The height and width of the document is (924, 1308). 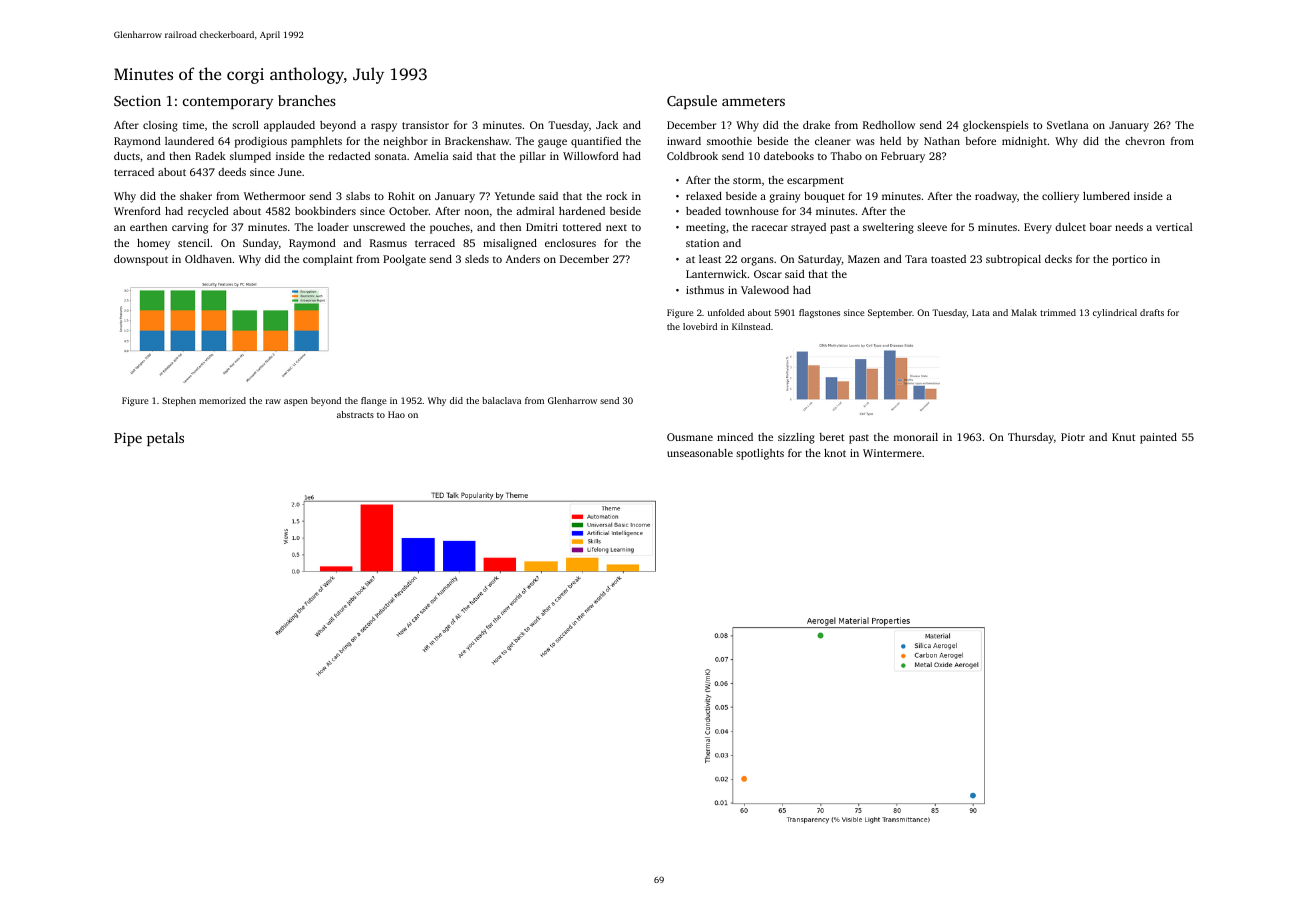 I want to click on ammeters, so click(x=753, y=101).
